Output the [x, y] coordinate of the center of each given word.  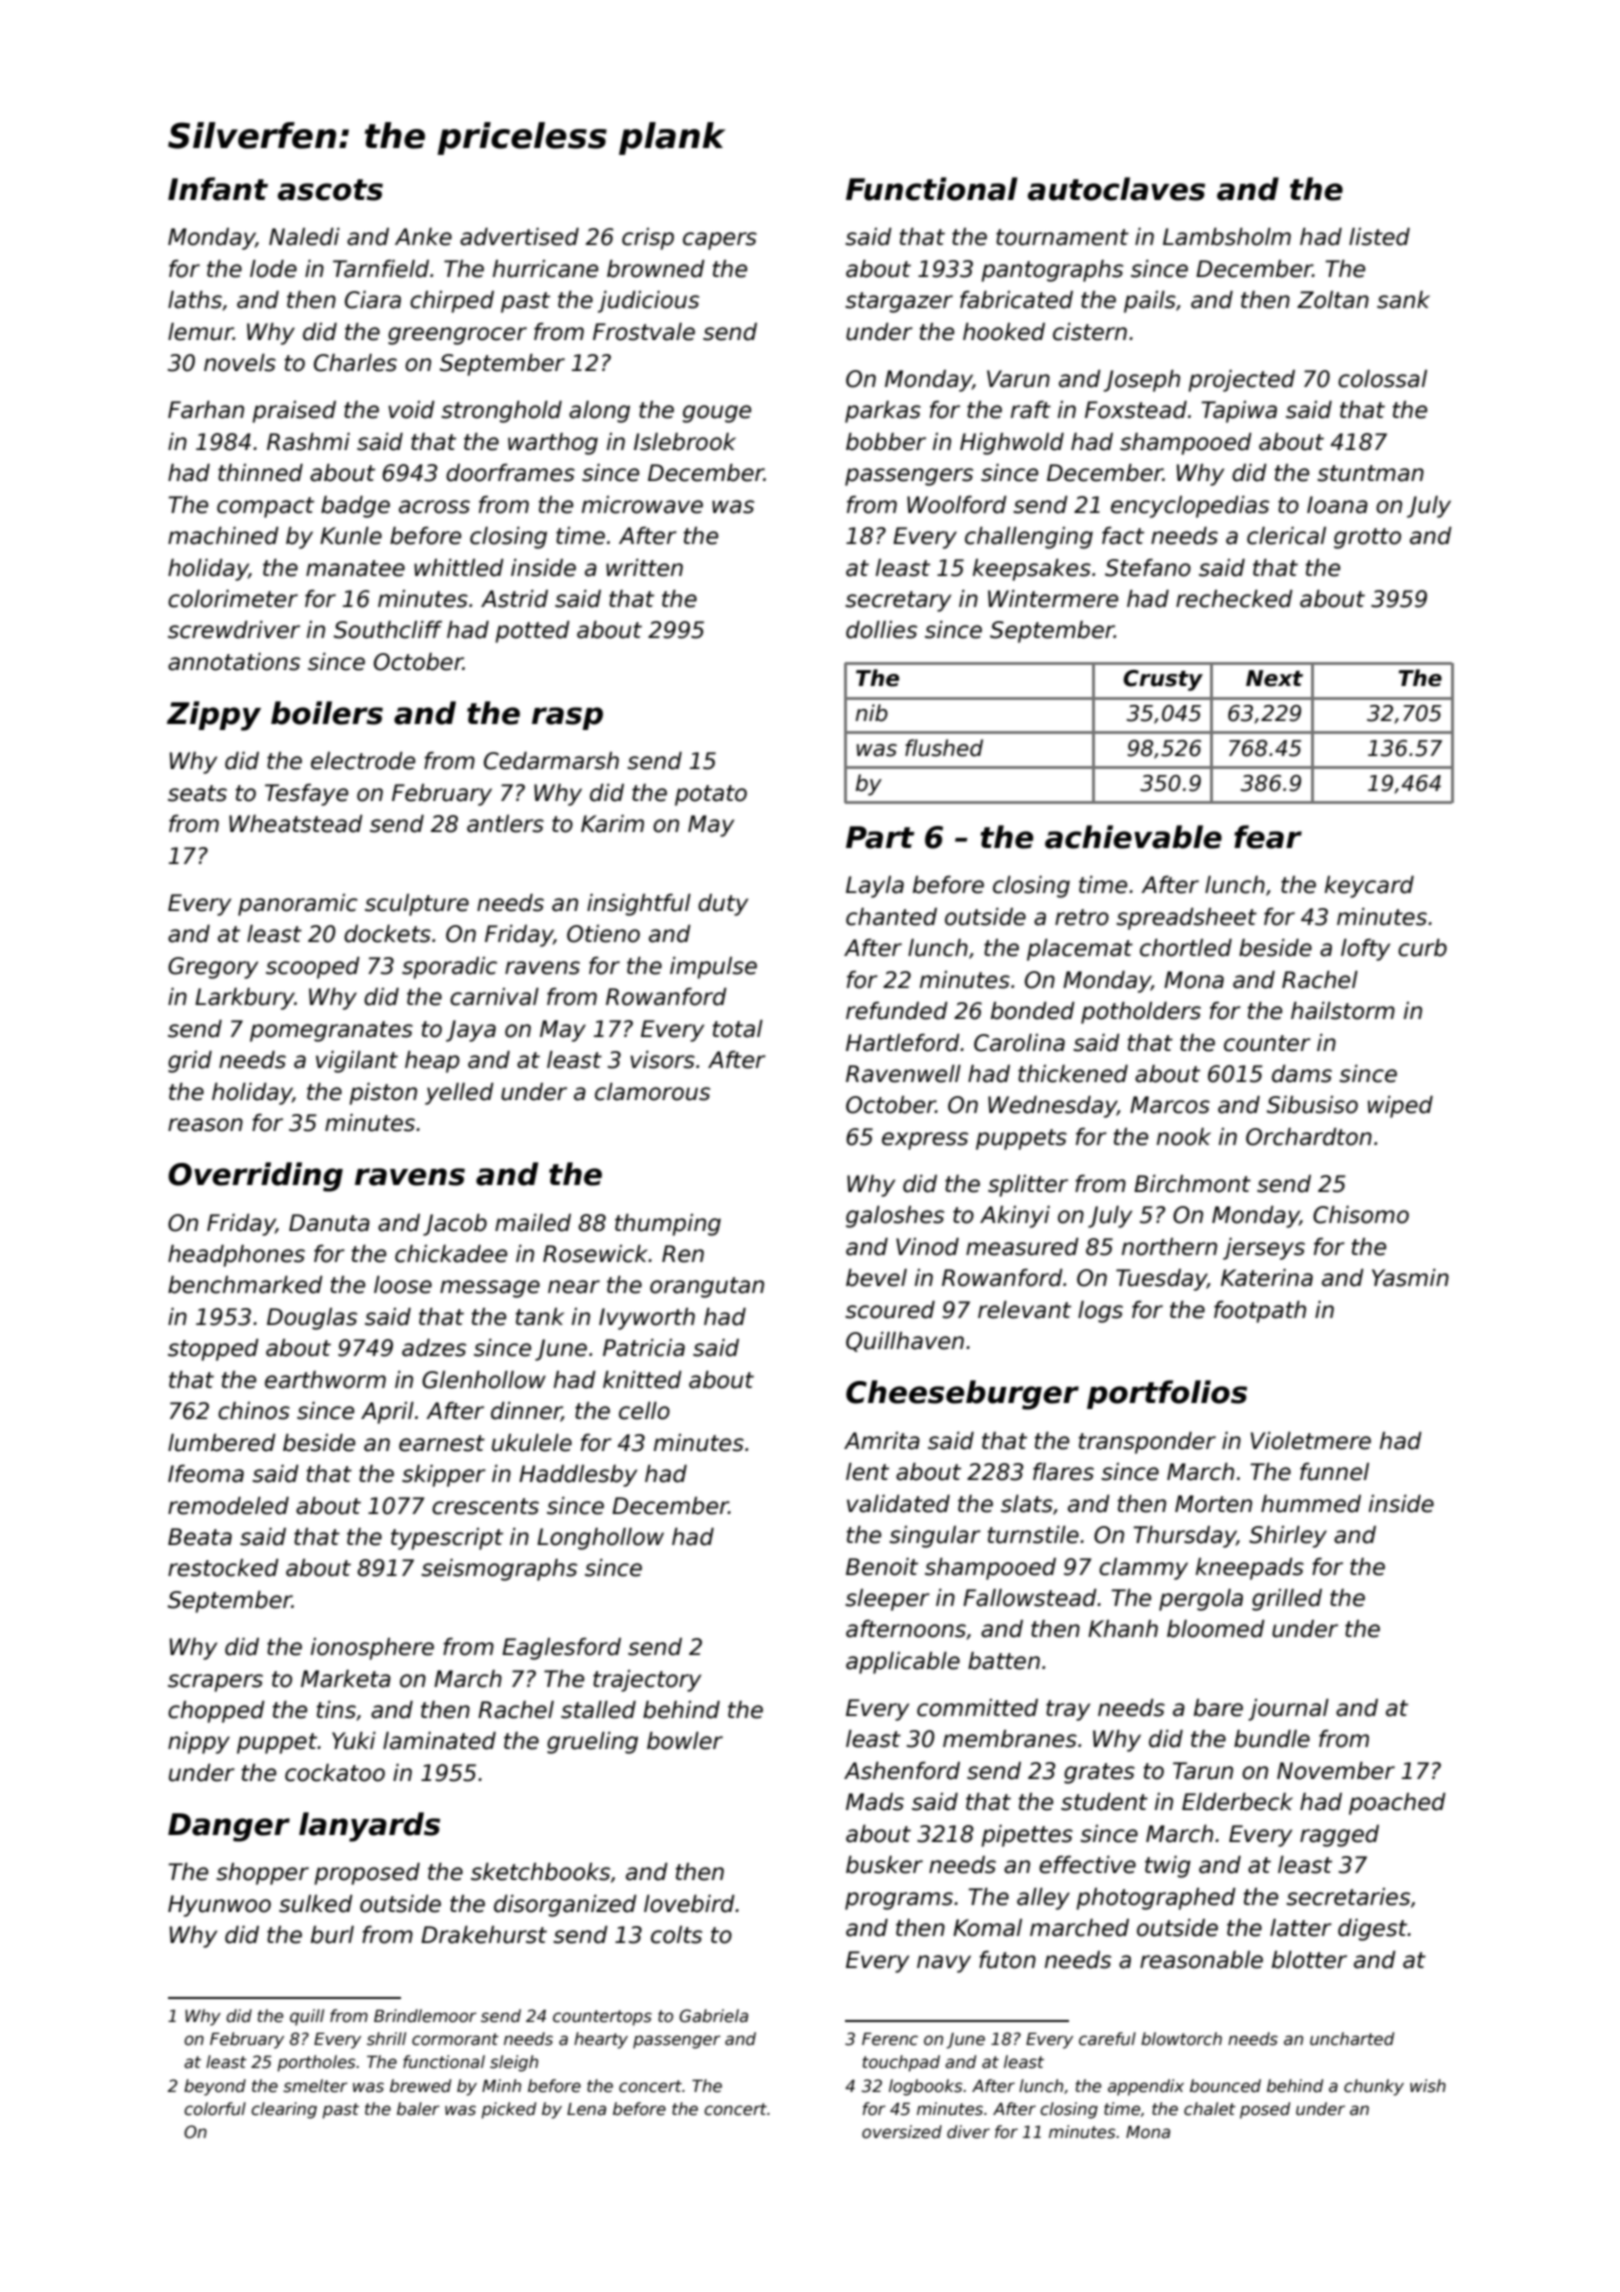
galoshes [895, 1217]
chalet [1210, 2109]
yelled [459, 1094]
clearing [284, 2110]
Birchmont [1192, 1184]
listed [1379, 237]
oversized [902, 2132]
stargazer [899, 302]
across [434, 507]
